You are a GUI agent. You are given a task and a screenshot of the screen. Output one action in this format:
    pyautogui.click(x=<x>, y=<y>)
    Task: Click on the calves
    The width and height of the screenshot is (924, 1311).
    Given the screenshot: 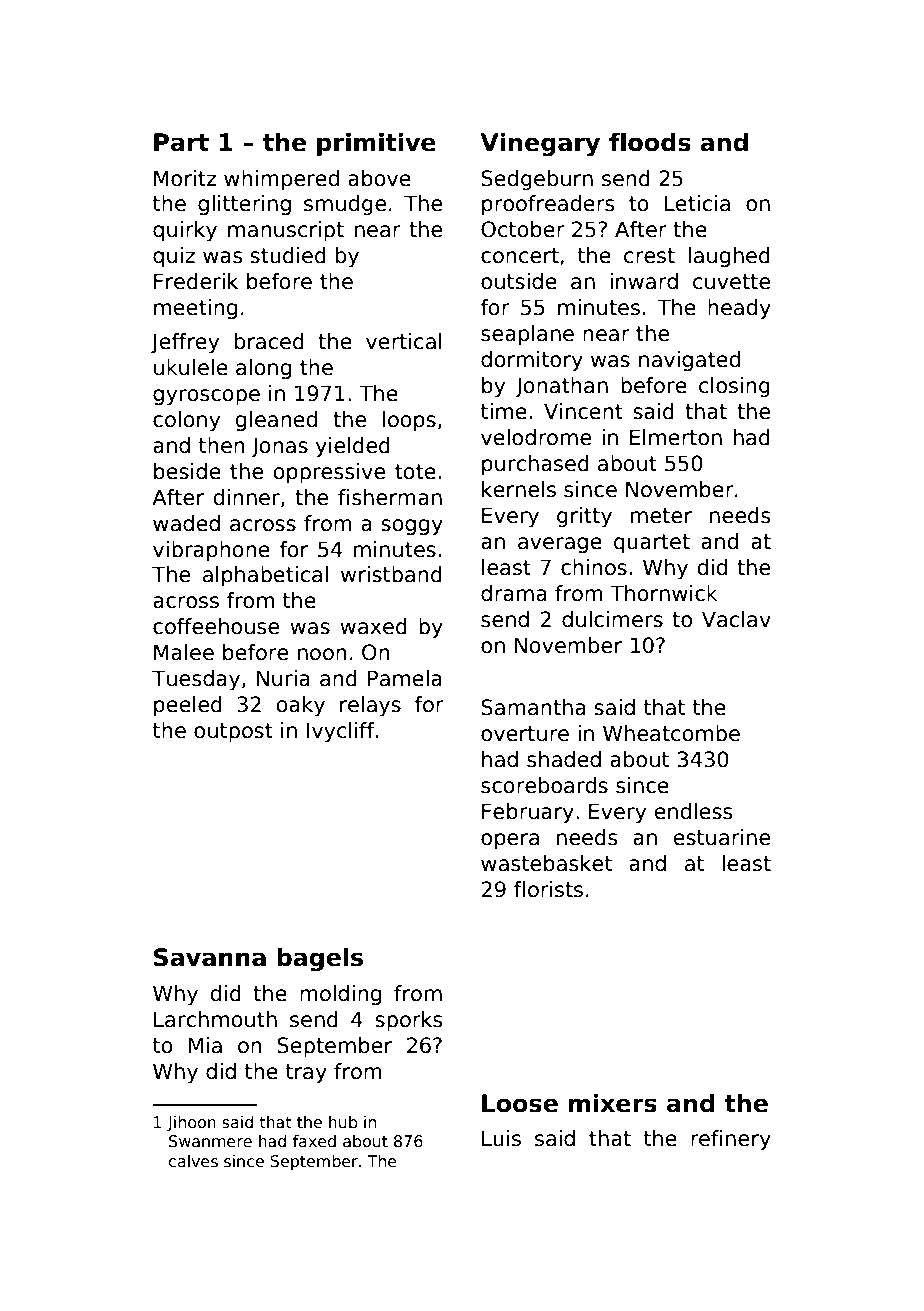 What is the action you would take?
    pyautogui.click(x=193, y=1161)
